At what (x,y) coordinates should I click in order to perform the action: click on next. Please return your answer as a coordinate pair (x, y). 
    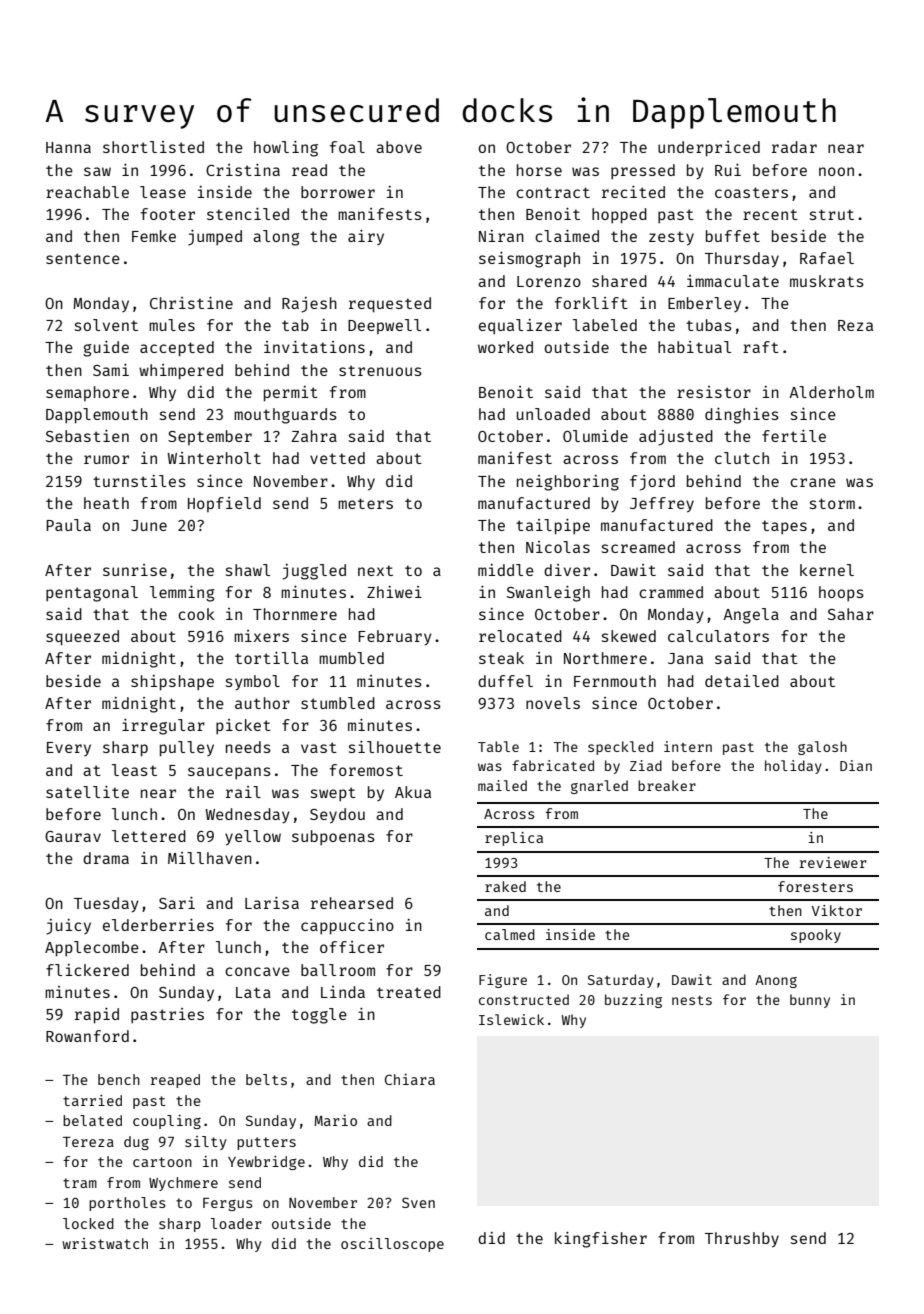
    Looking at the image, I should click on (375, 570).
